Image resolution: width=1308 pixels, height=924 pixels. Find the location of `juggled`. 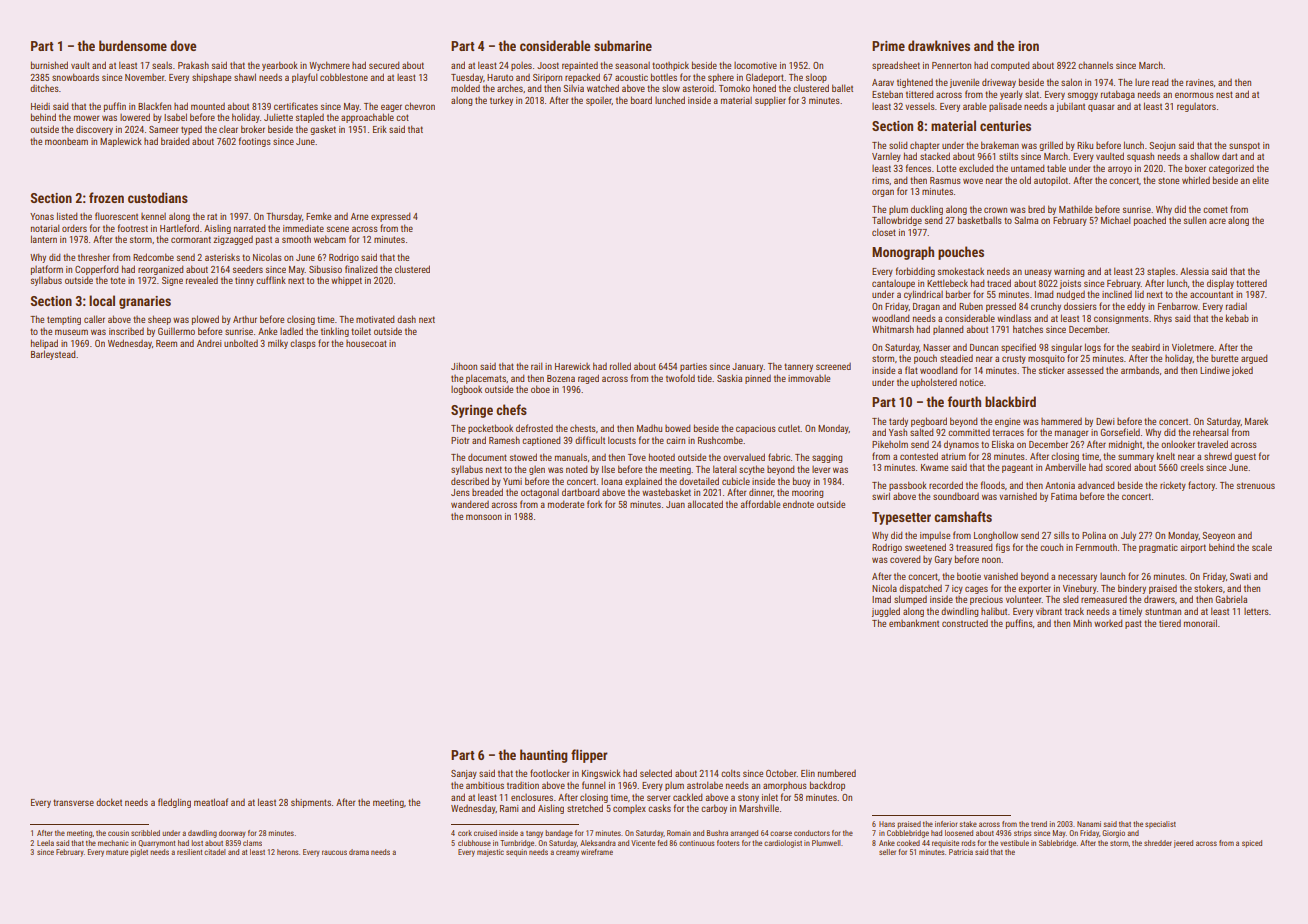

juggled is located at coordinates (886, 612).
